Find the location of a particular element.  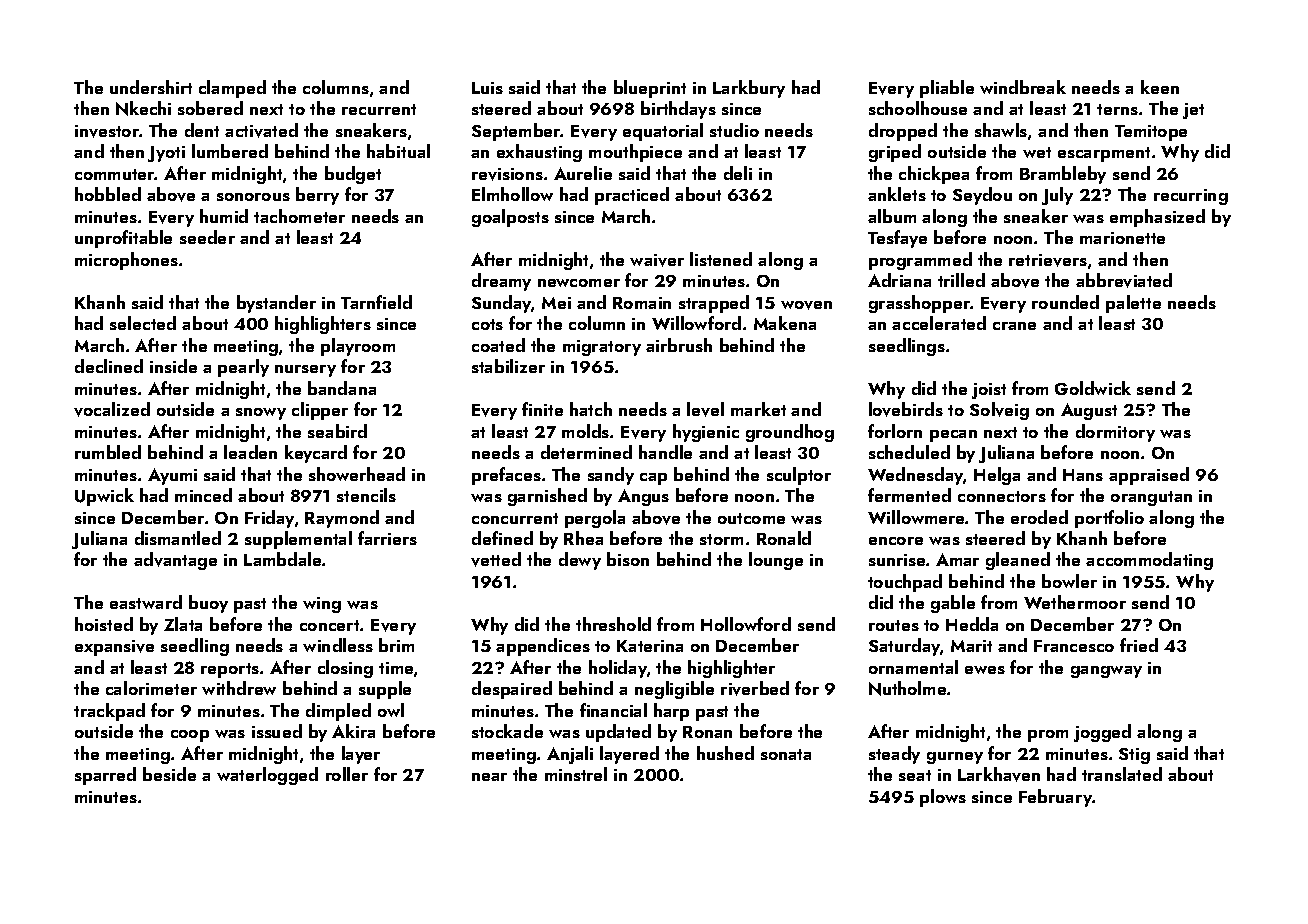

windbreak is located at coordinates (1023, 87).
